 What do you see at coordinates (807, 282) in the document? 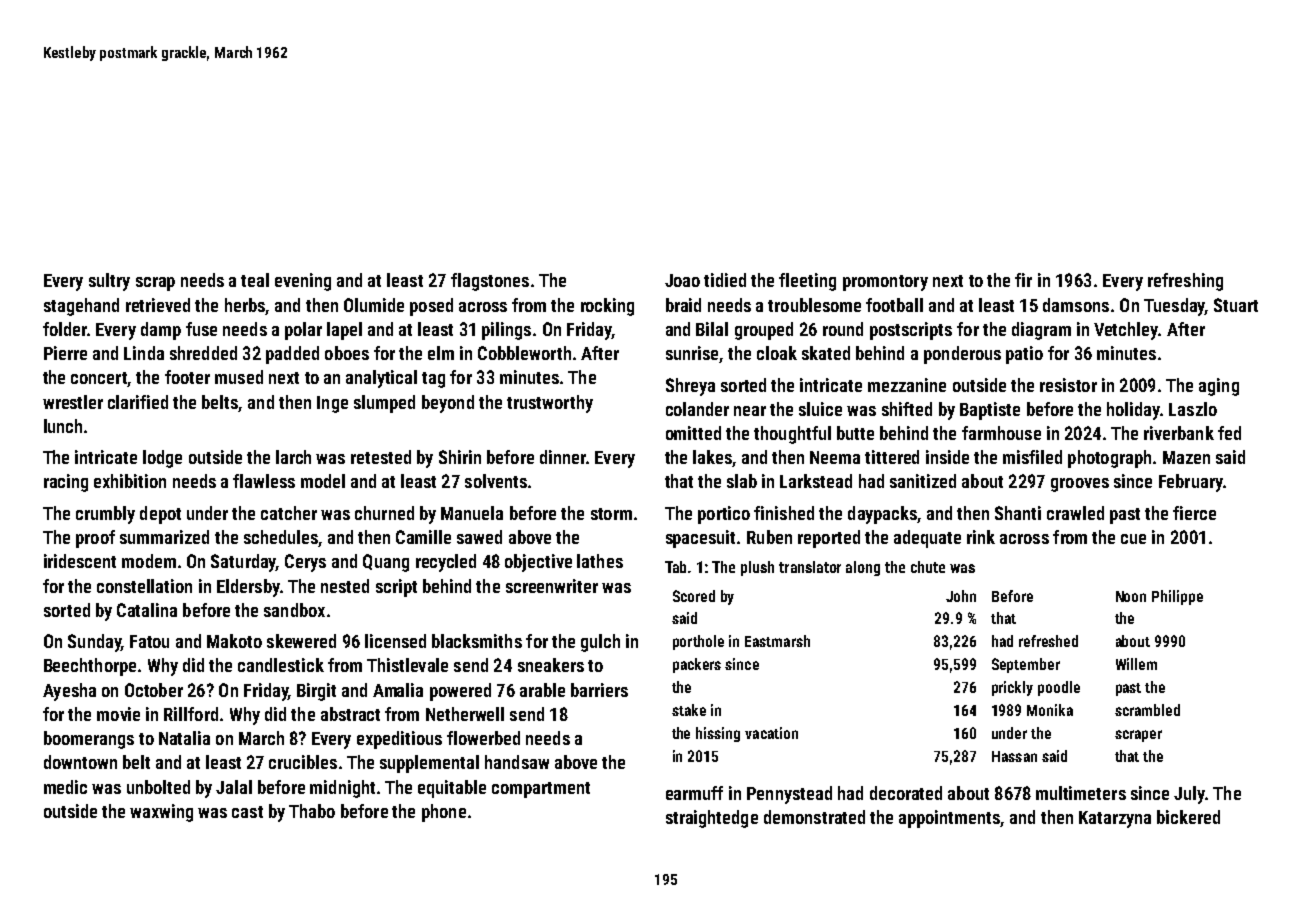
I see `fleeting` at bounding box center [807, 282].
